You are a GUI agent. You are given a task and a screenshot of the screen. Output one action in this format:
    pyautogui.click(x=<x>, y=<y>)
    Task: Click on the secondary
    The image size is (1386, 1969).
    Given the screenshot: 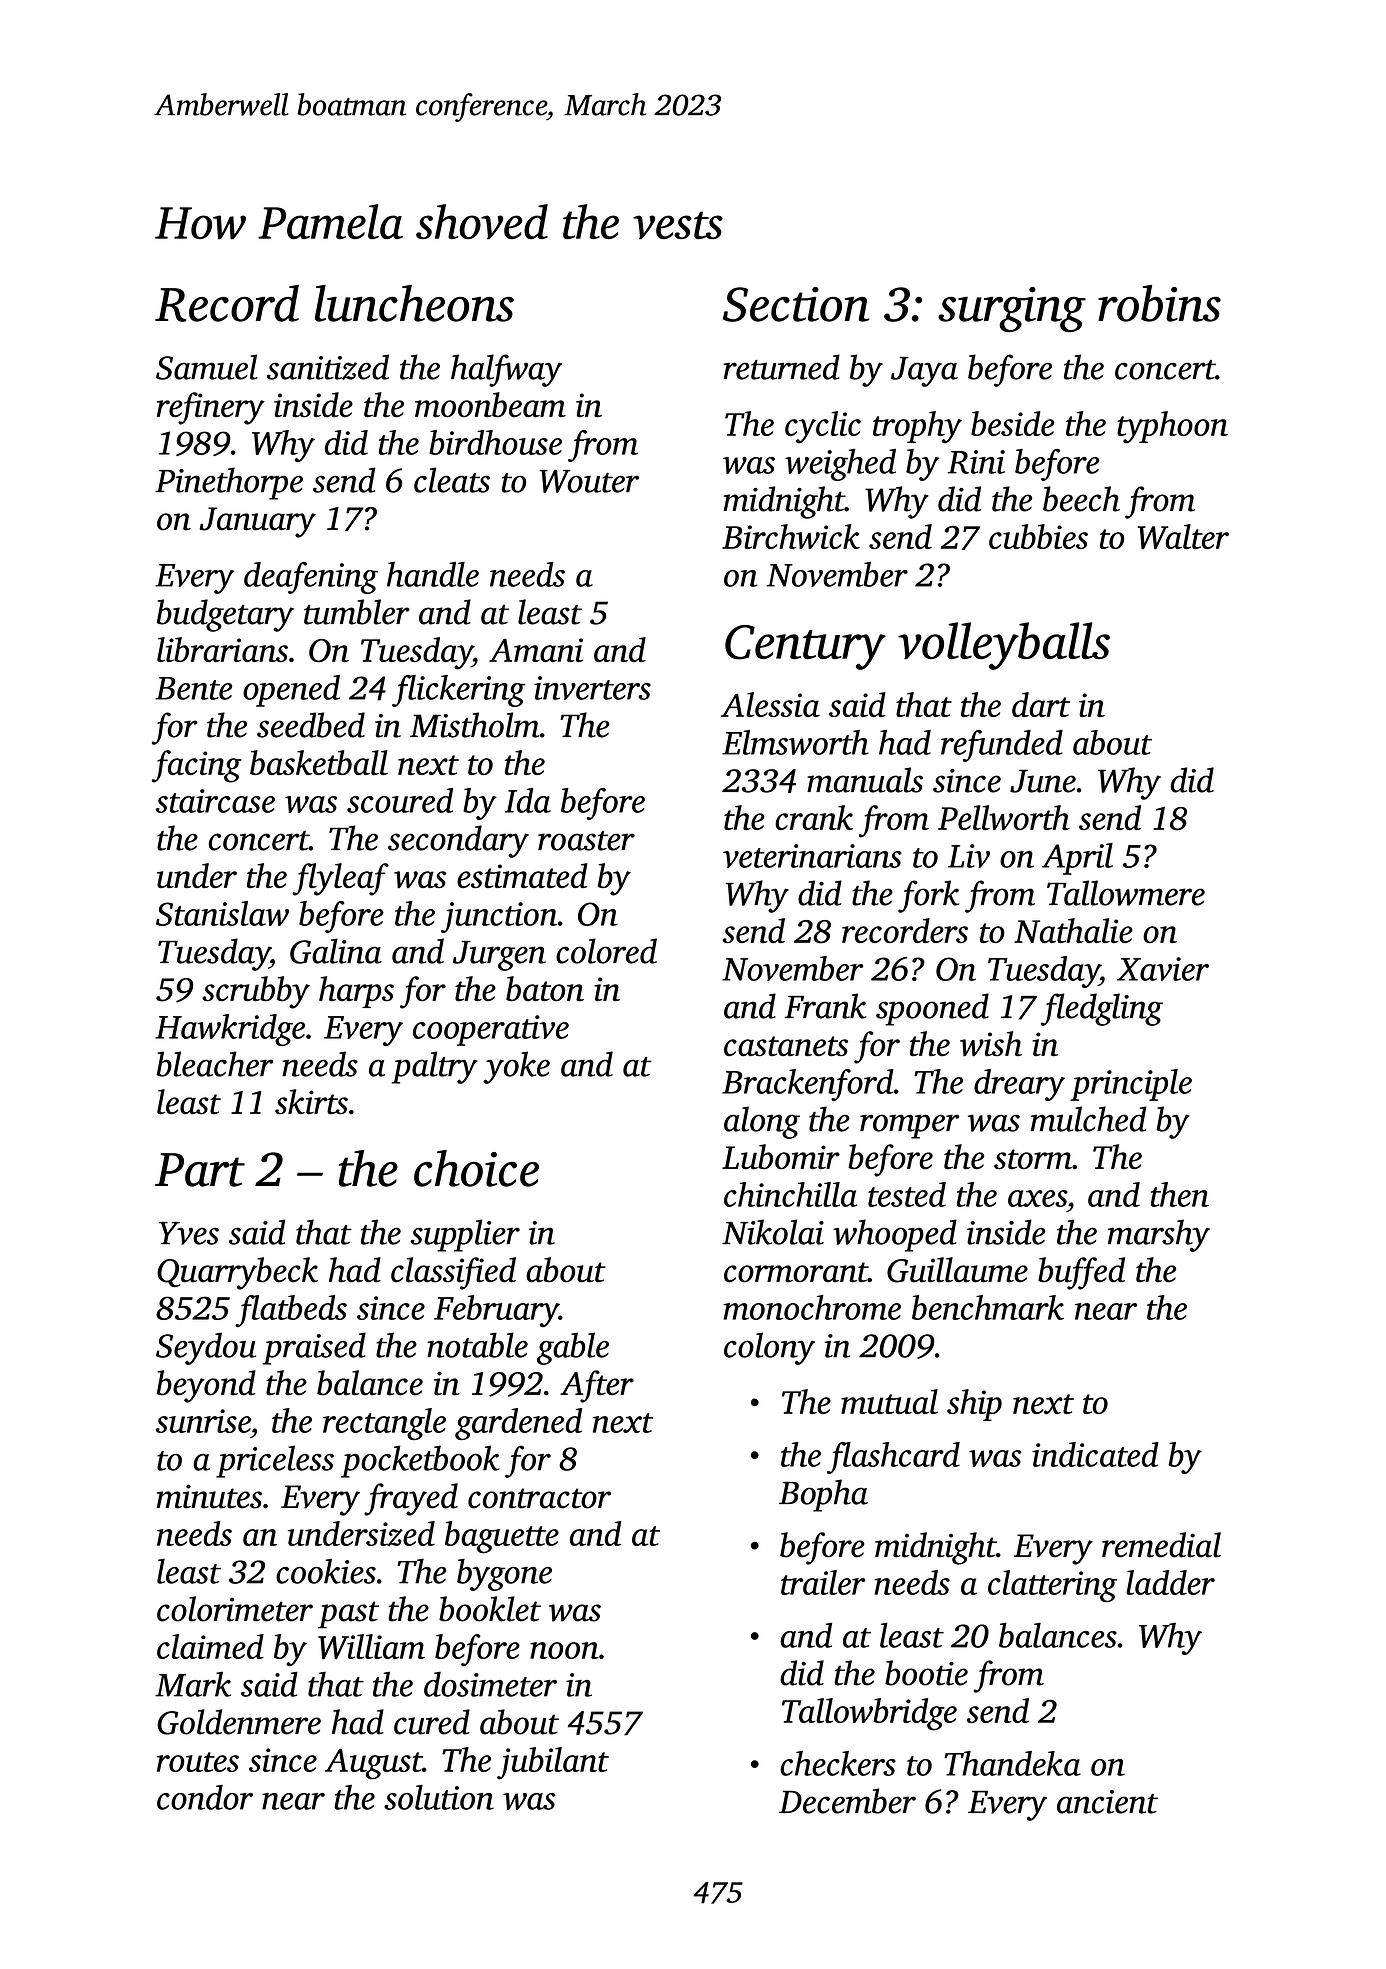 What is the action you would take?
    pyautogui.click(x=458, y=841)
